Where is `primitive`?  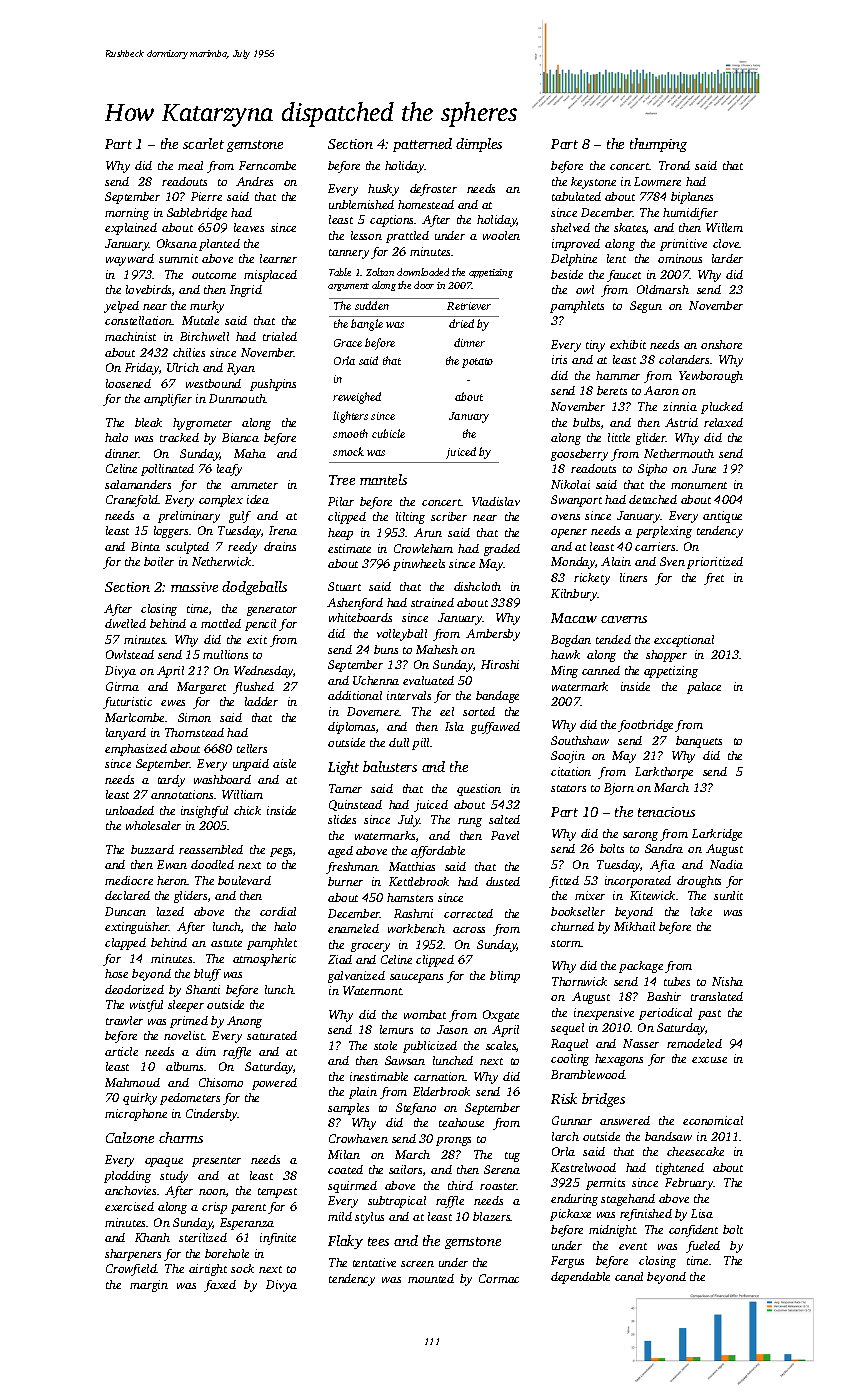 primitive is located at coordinates (683, 245).
